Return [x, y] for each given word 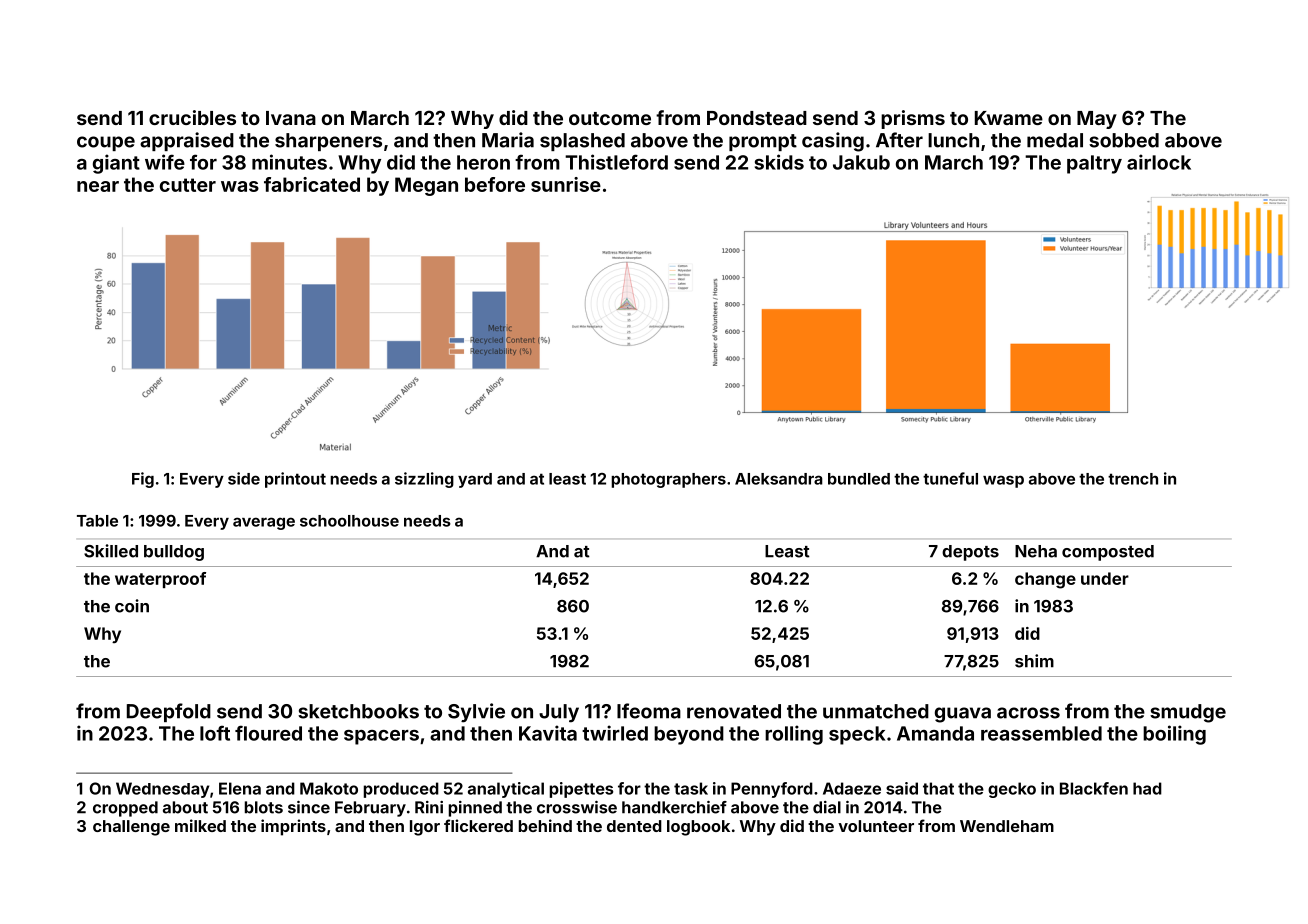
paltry [1094, 164]
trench [1133, 479]
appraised [187, 141]
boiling [1174, 735]
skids [779, 162]
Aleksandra [779, 479]
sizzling [424, 480]
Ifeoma [649, 711]
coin [132, 606]
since [309, 807]
